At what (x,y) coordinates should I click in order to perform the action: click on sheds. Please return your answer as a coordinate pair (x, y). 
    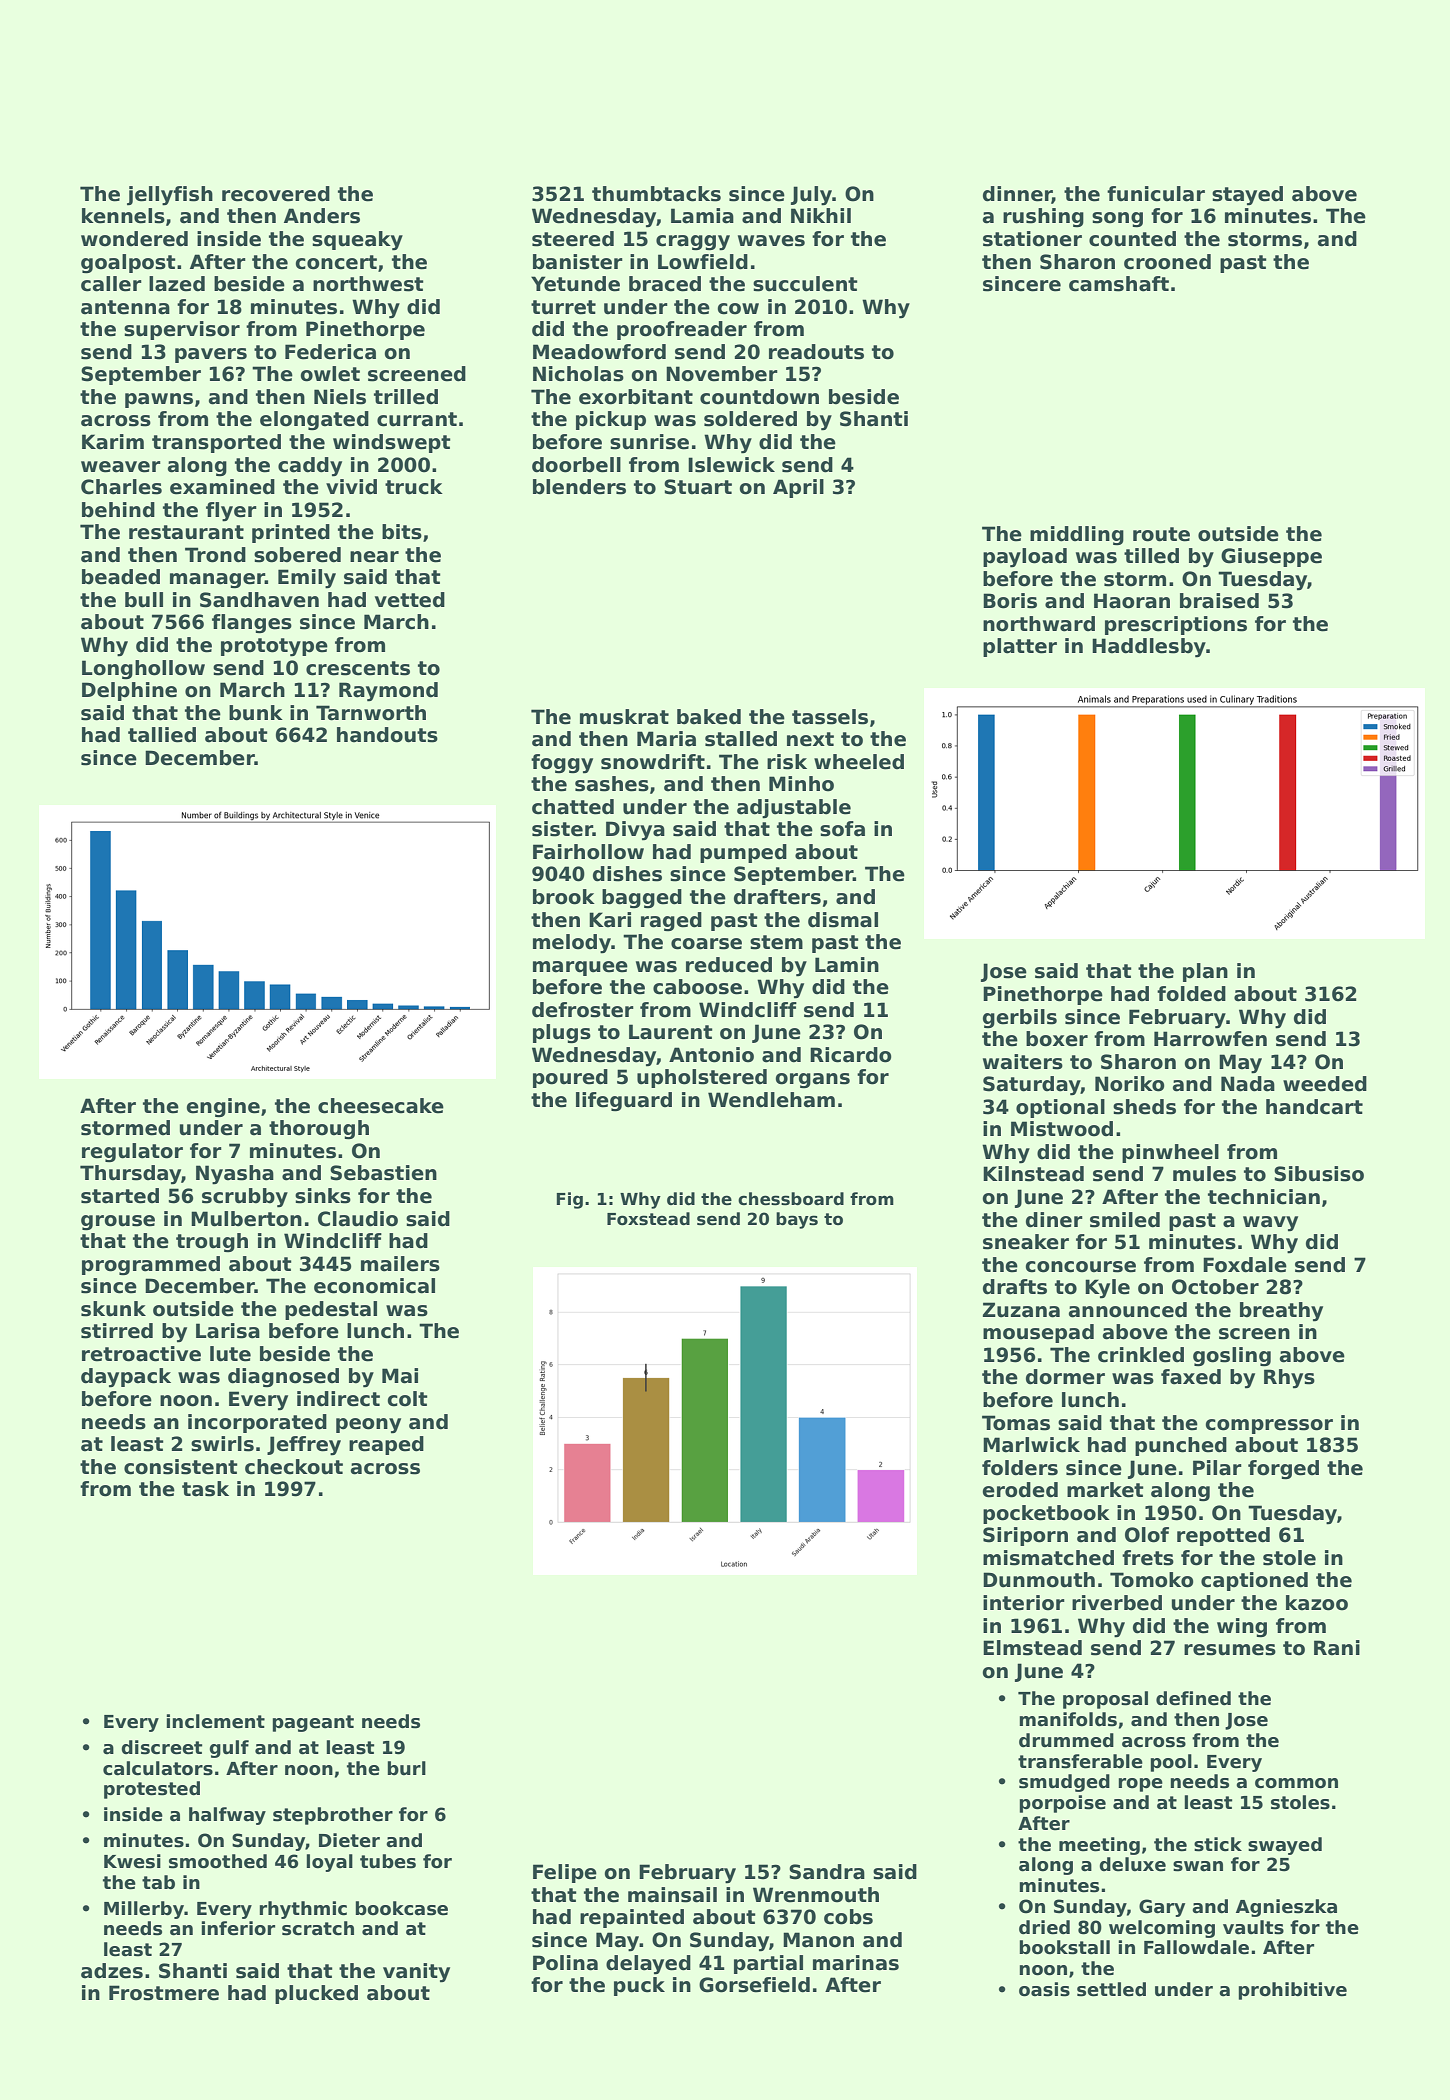
    Looking at the image, I should click on (1144, 1107).
